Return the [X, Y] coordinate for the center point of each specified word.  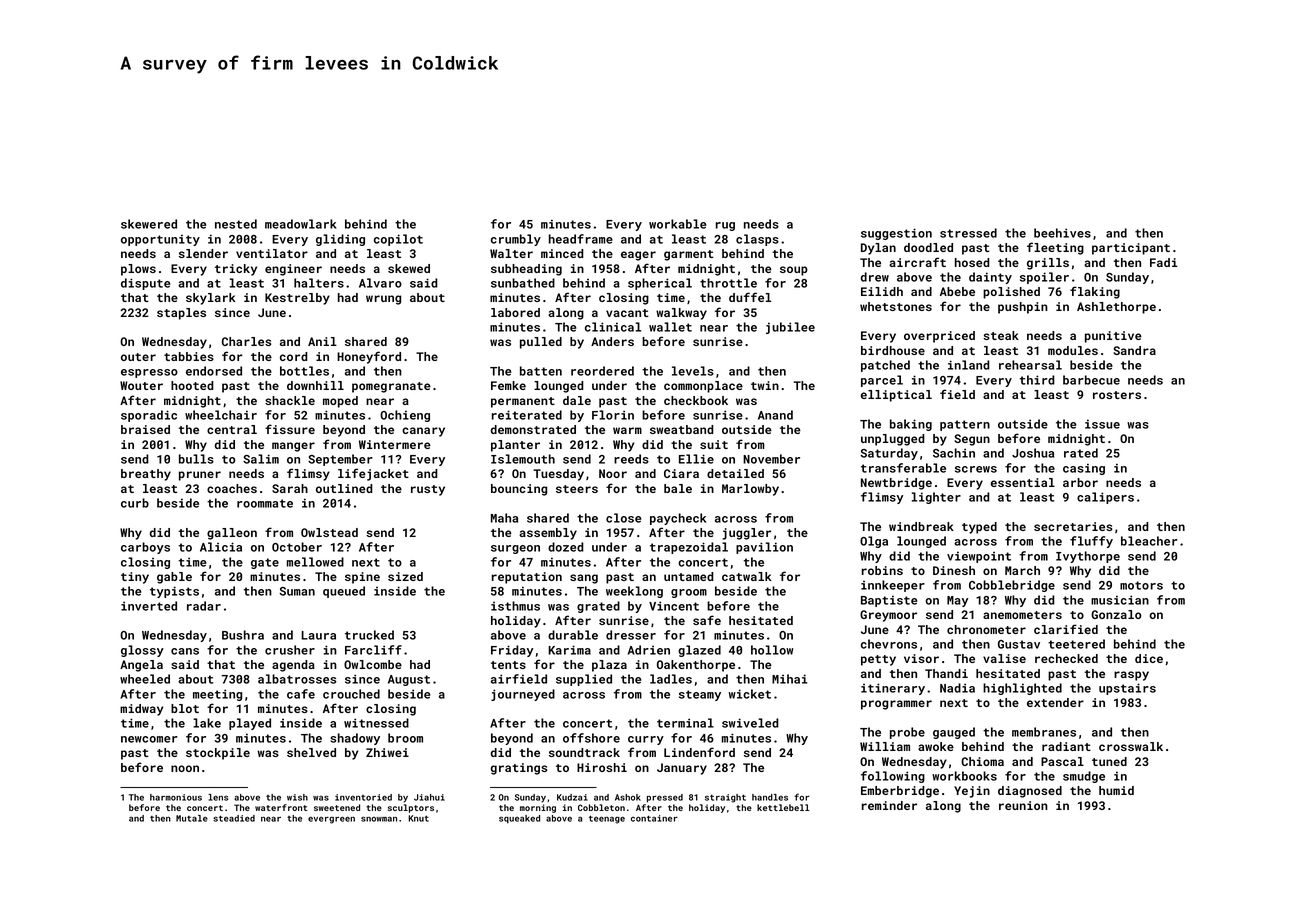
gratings [519, 769]
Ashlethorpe [1116, 308]
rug [725, 226]
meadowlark [301, 224]
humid [1116, 790]
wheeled [145, 679]
